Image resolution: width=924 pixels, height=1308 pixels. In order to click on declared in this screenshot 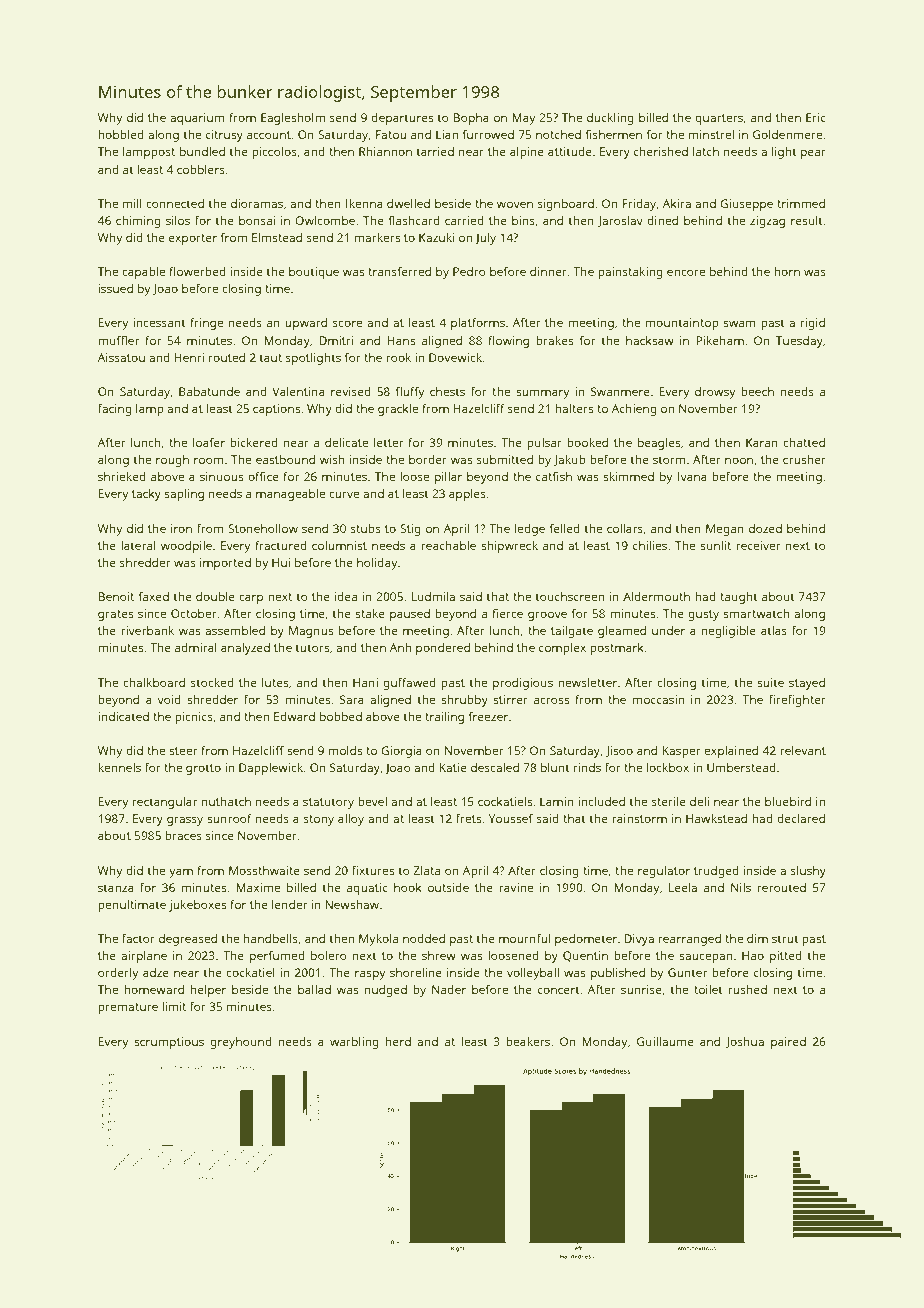, I will do `click(801, 818)`.
